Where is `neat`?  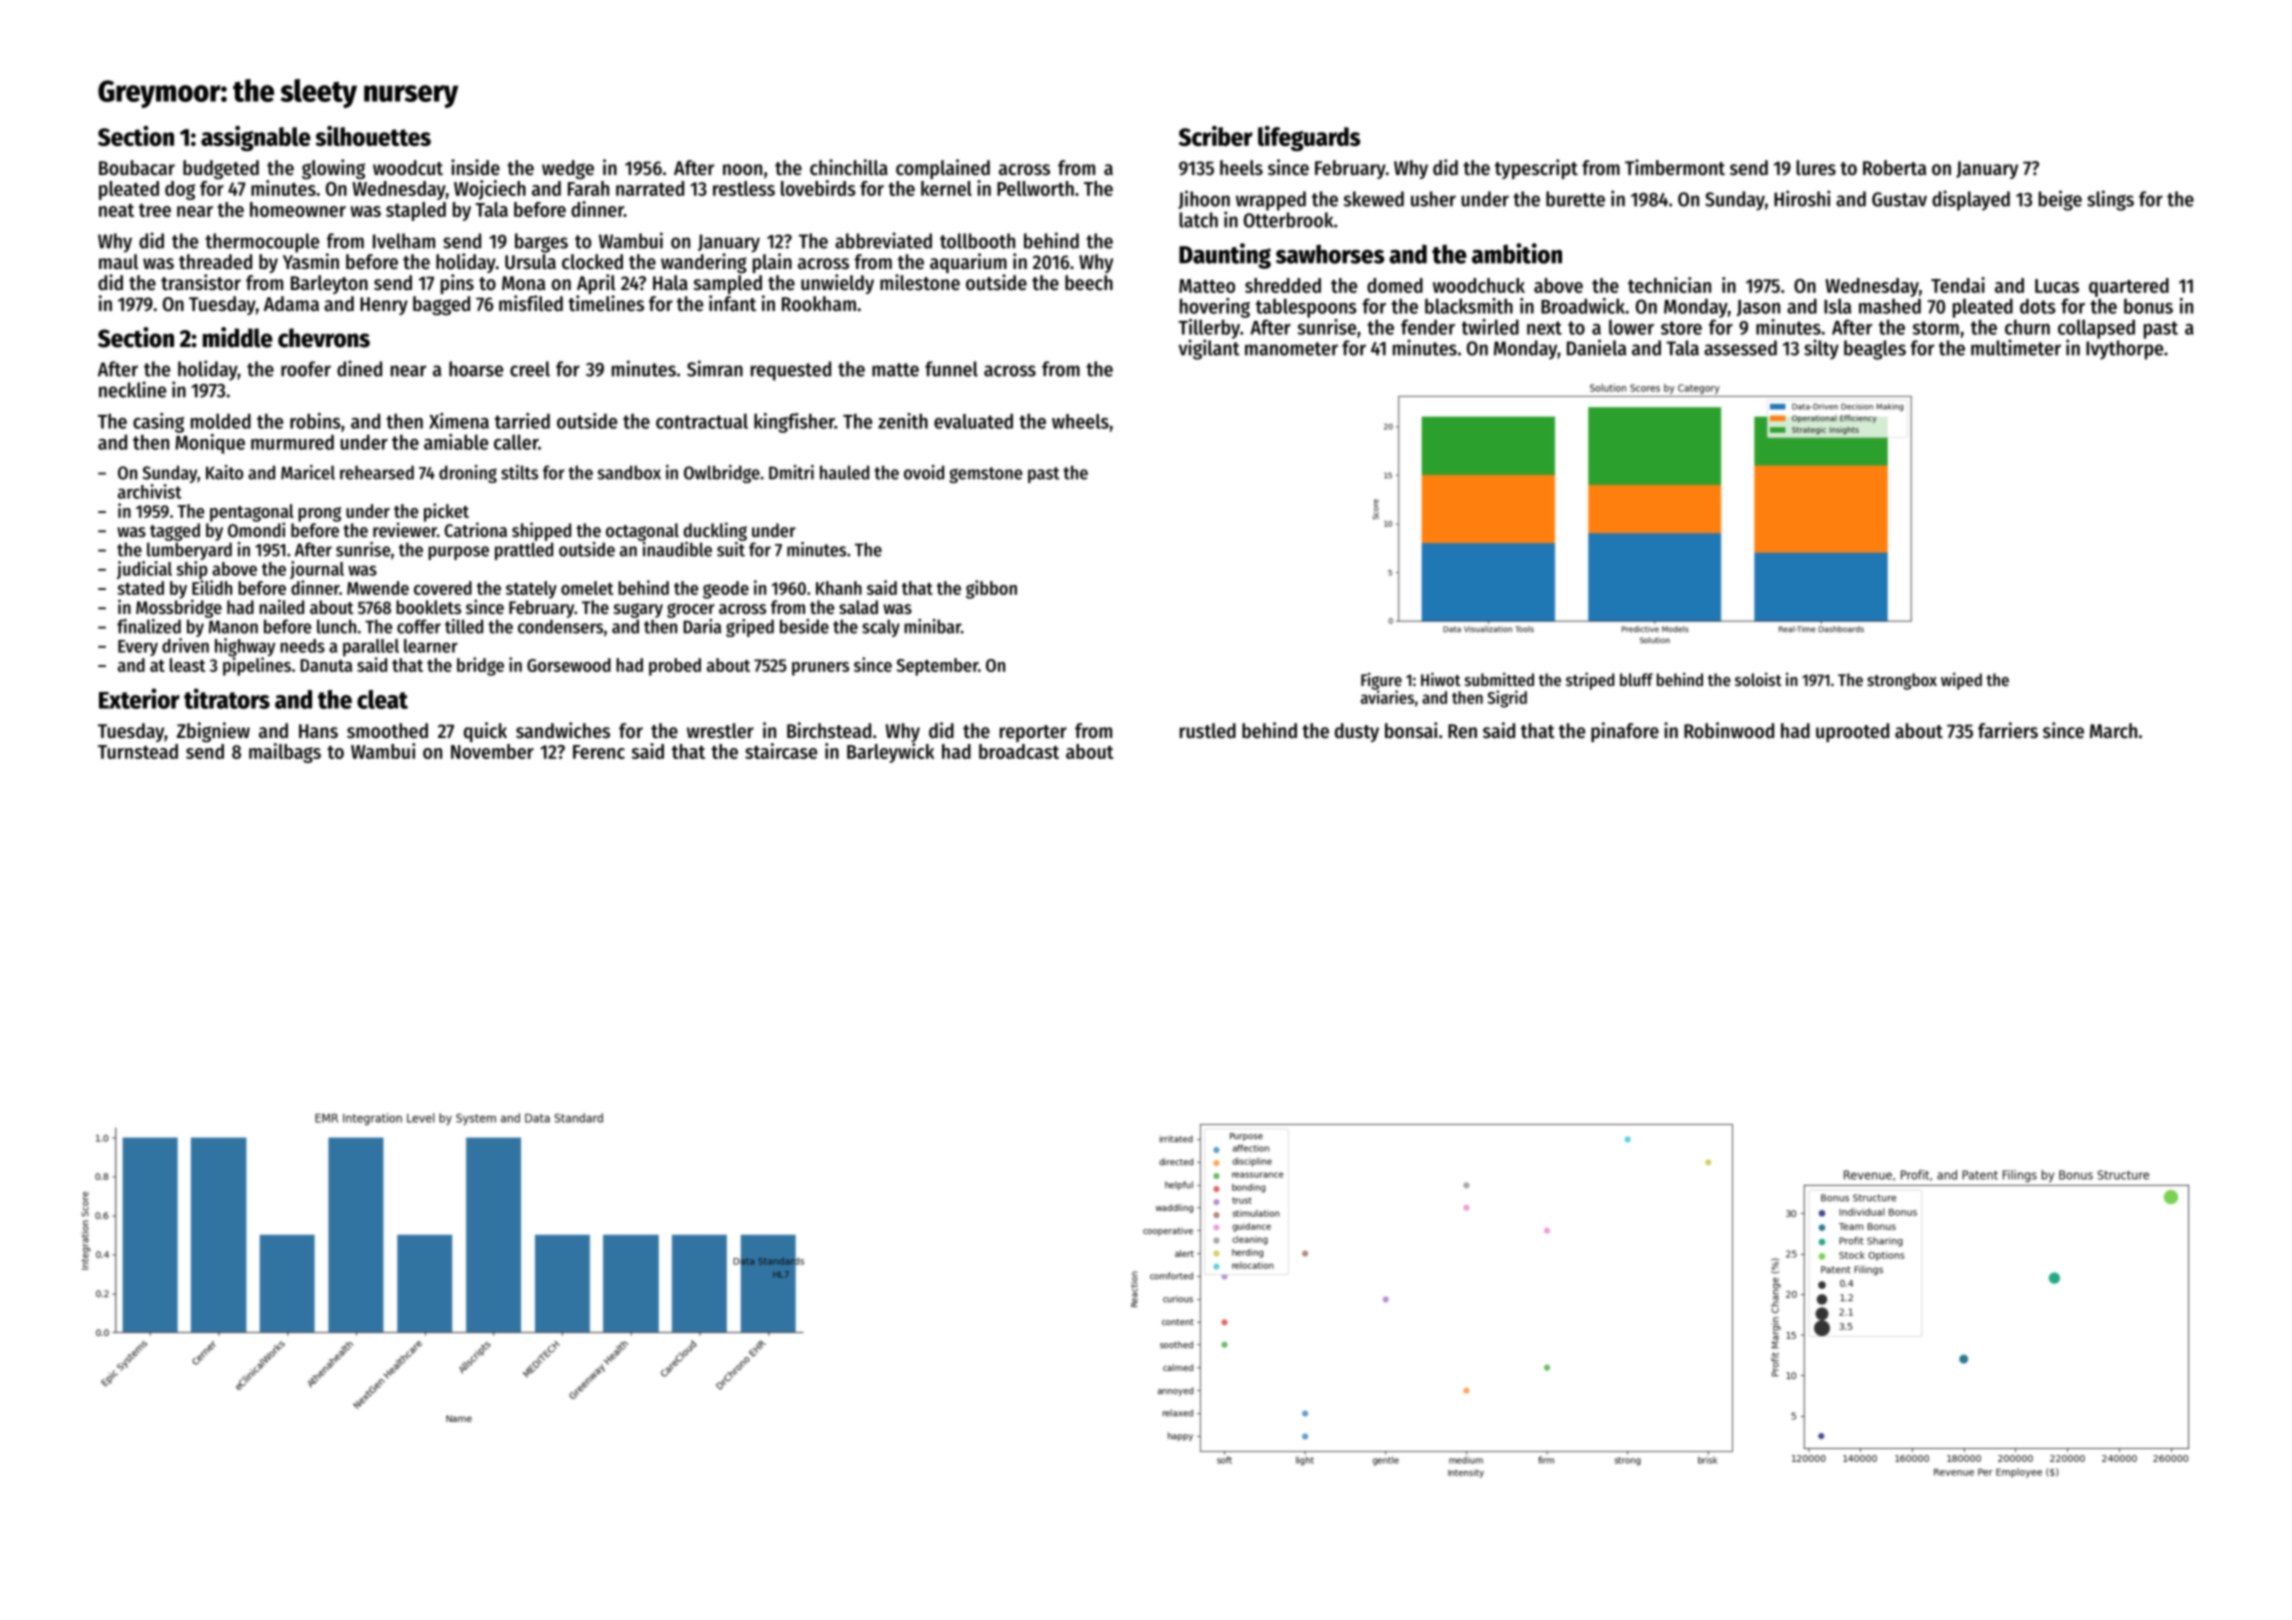
neat is located at coordinates (116, 210).
